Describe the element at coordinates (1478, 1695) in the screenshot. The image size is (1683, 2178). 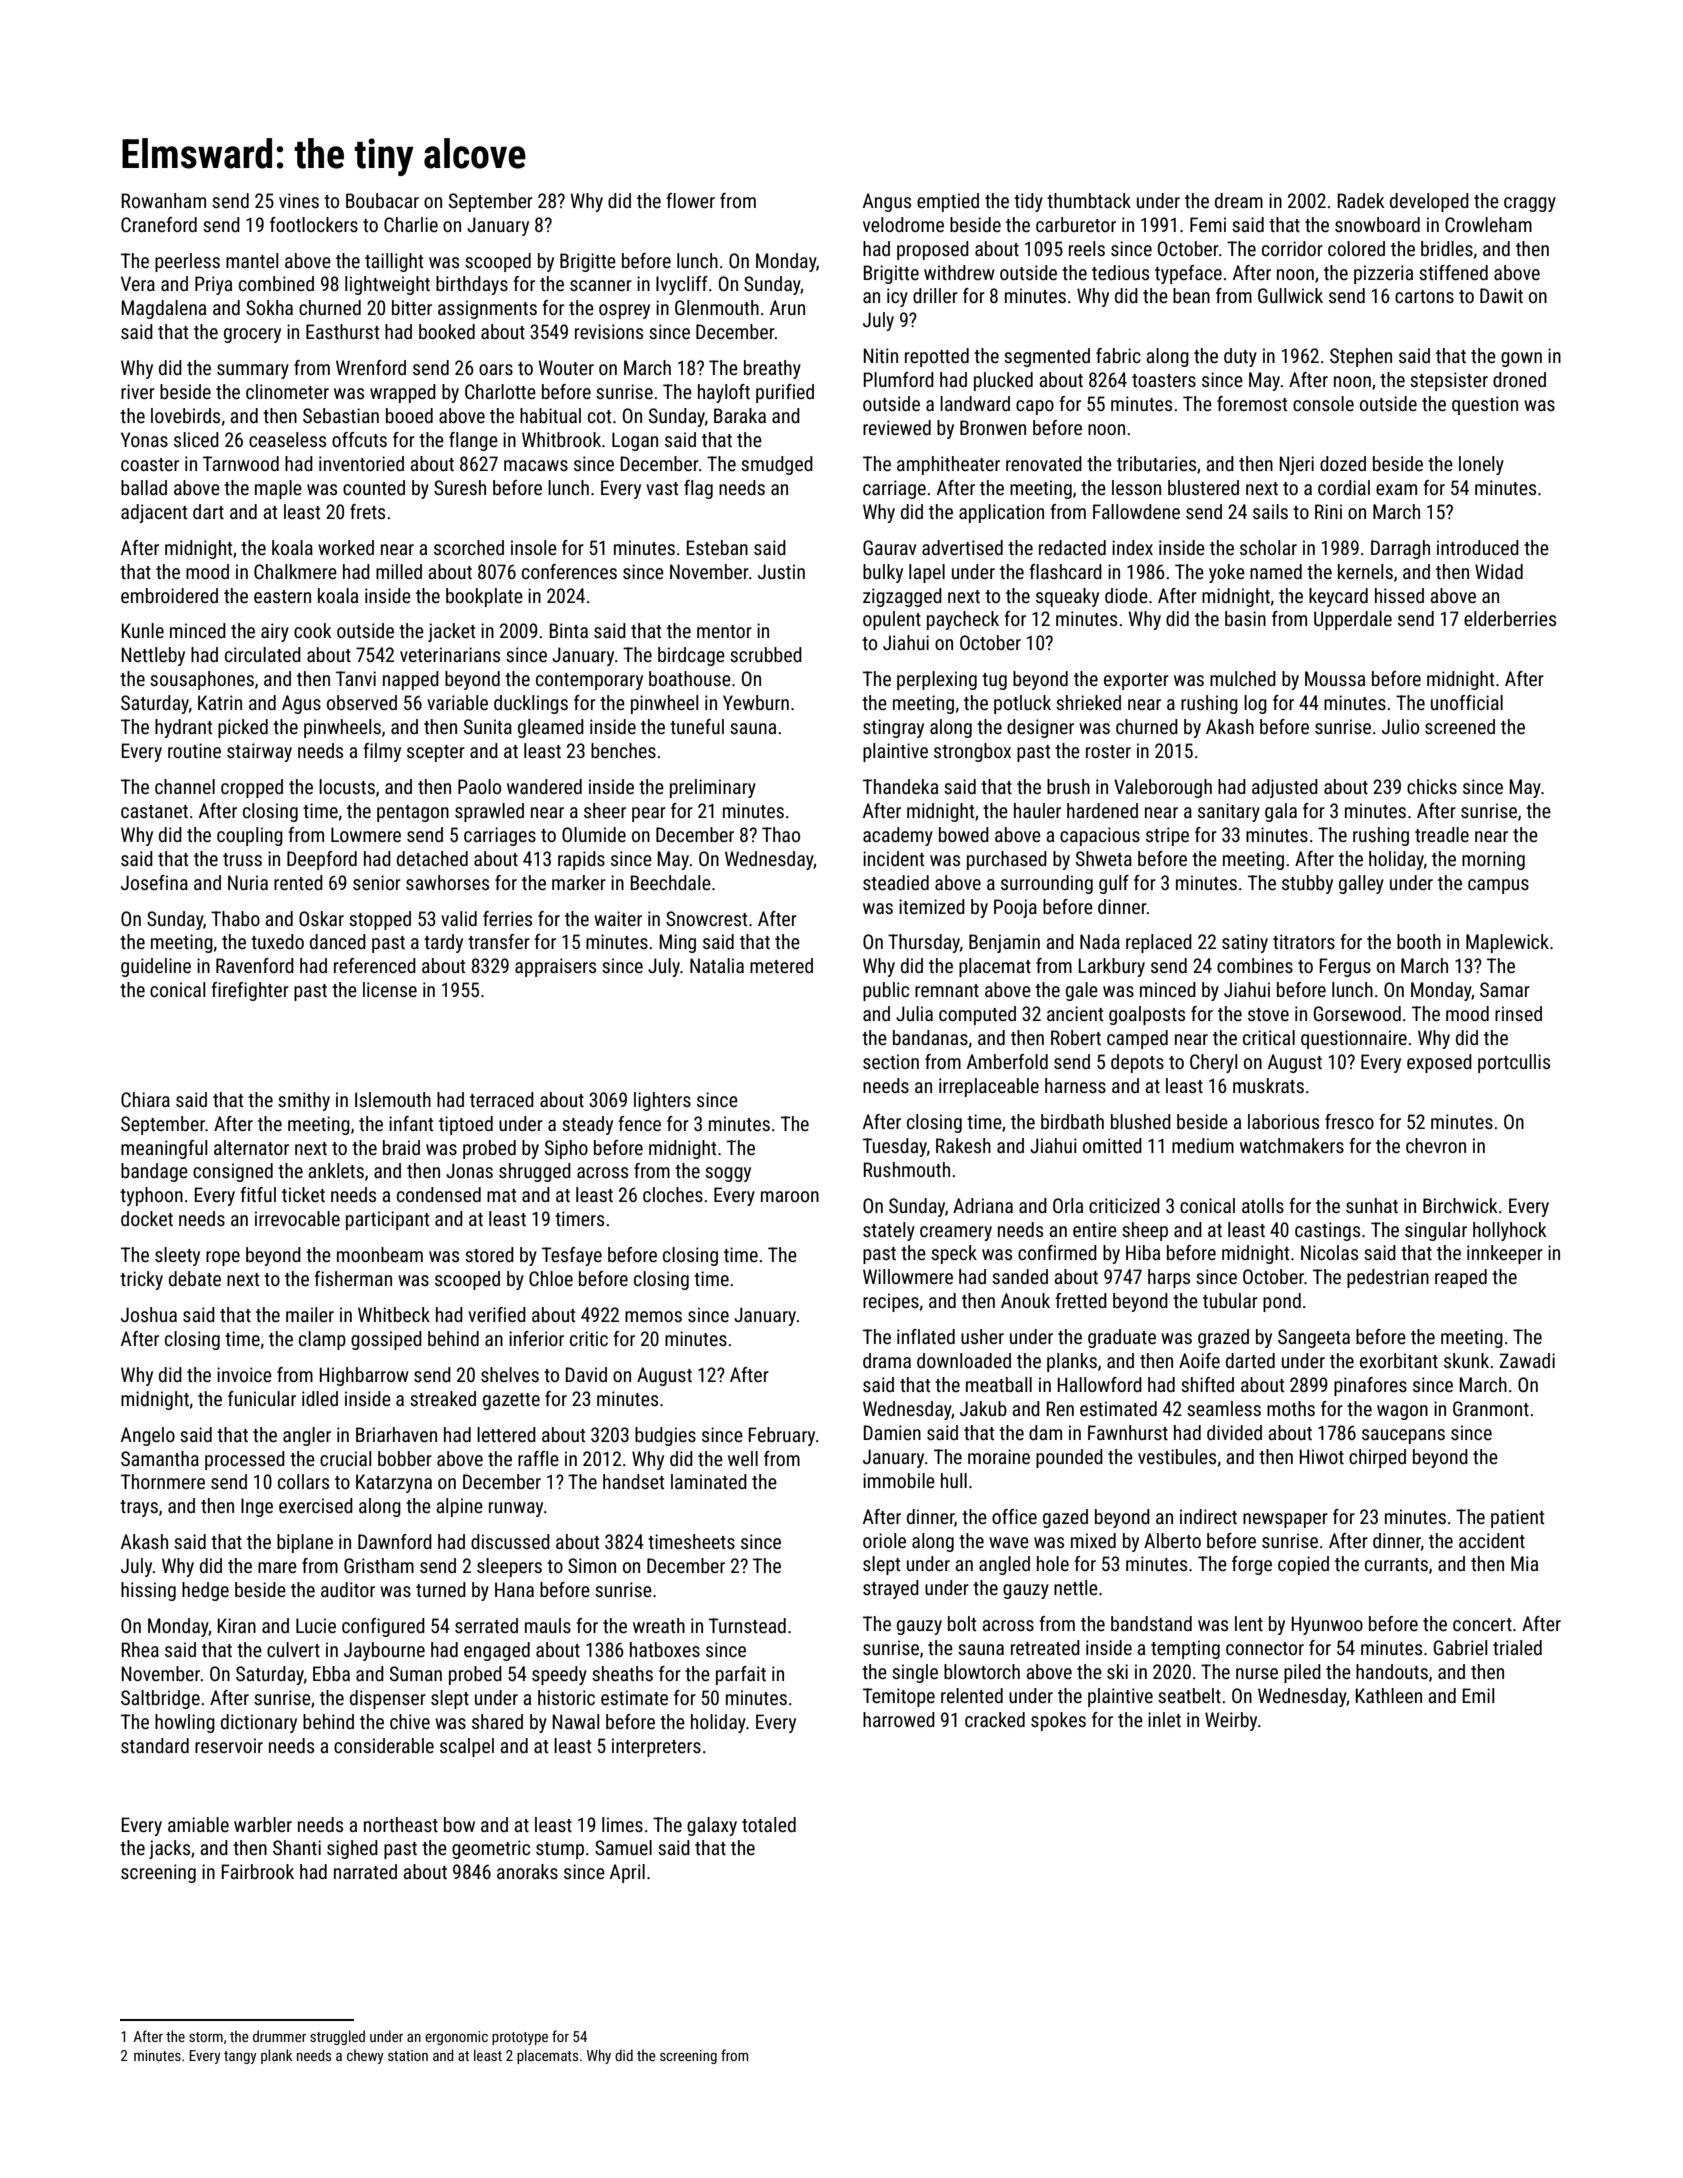
I see `Emil` at that location.
